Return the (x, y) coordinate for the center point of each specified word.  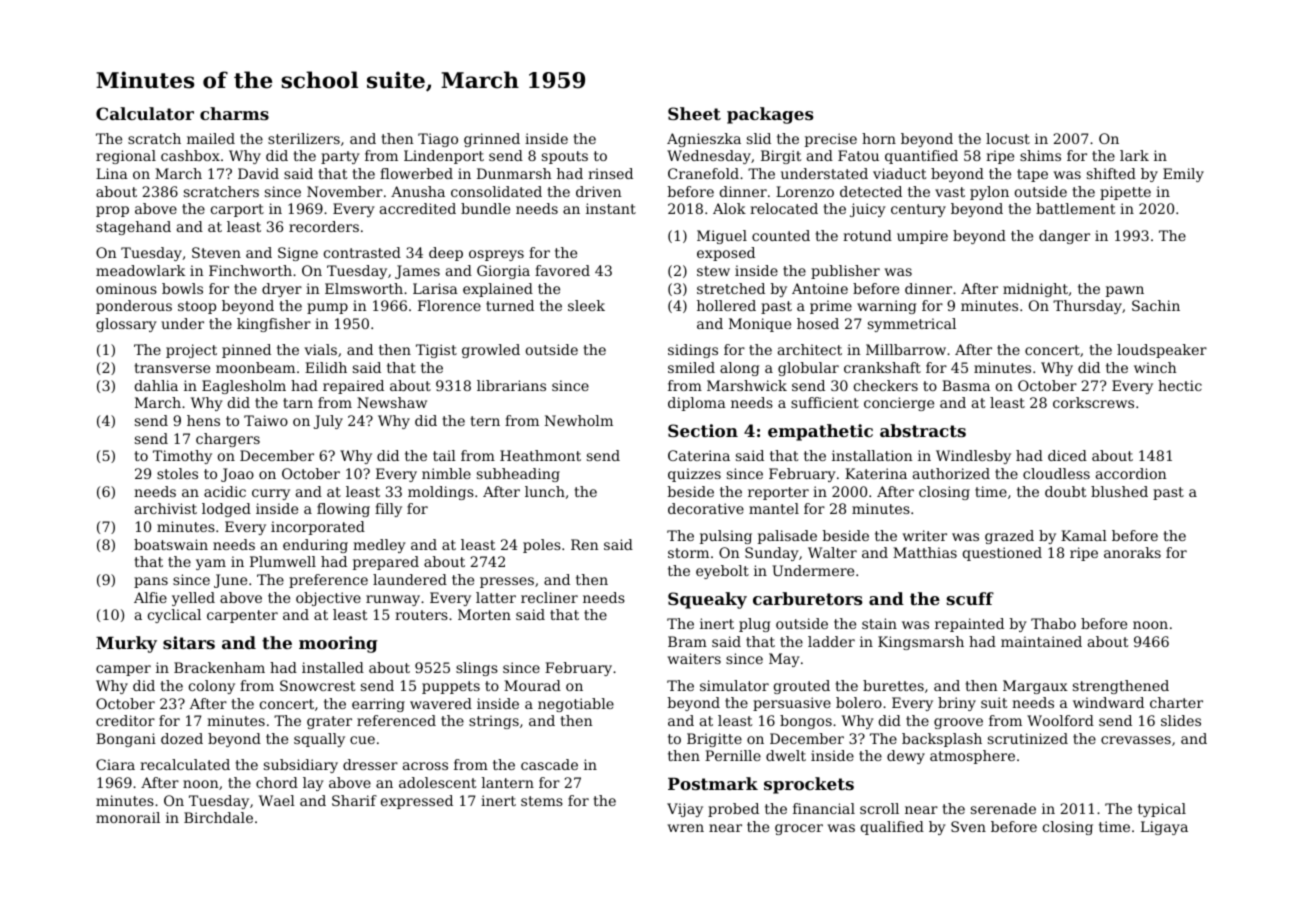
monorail (128, 817)
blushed (1119, 491)
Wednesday (709, 157)
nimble (446, 473)
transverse (172, 368)
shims (1040, 155)
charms (234, 113)
